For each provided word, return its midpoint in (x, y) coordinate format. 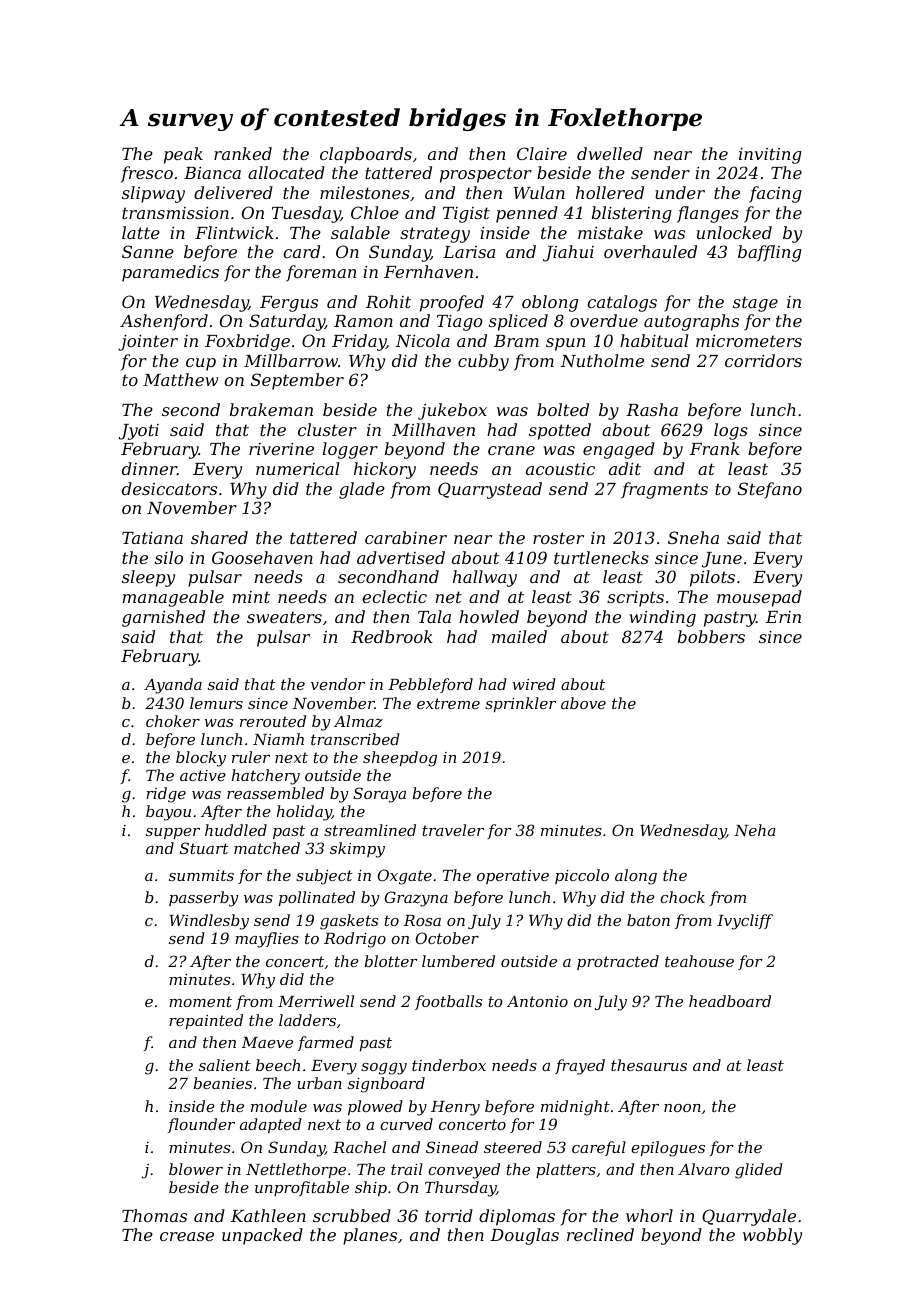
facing (775, 194)
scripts (635, 599)
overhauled (650, 251)
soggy (384, 1069)
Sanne (148, 251)
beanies (223, 1083)
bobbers (711, 636)
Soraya (379, 795)
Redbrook (392, 636)
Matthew (180, 379)
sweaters (284, 617)
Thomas (154, 1215)
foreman (321, 273)
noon (682, 1108)
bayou (168, 813)
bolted (563, 409)
